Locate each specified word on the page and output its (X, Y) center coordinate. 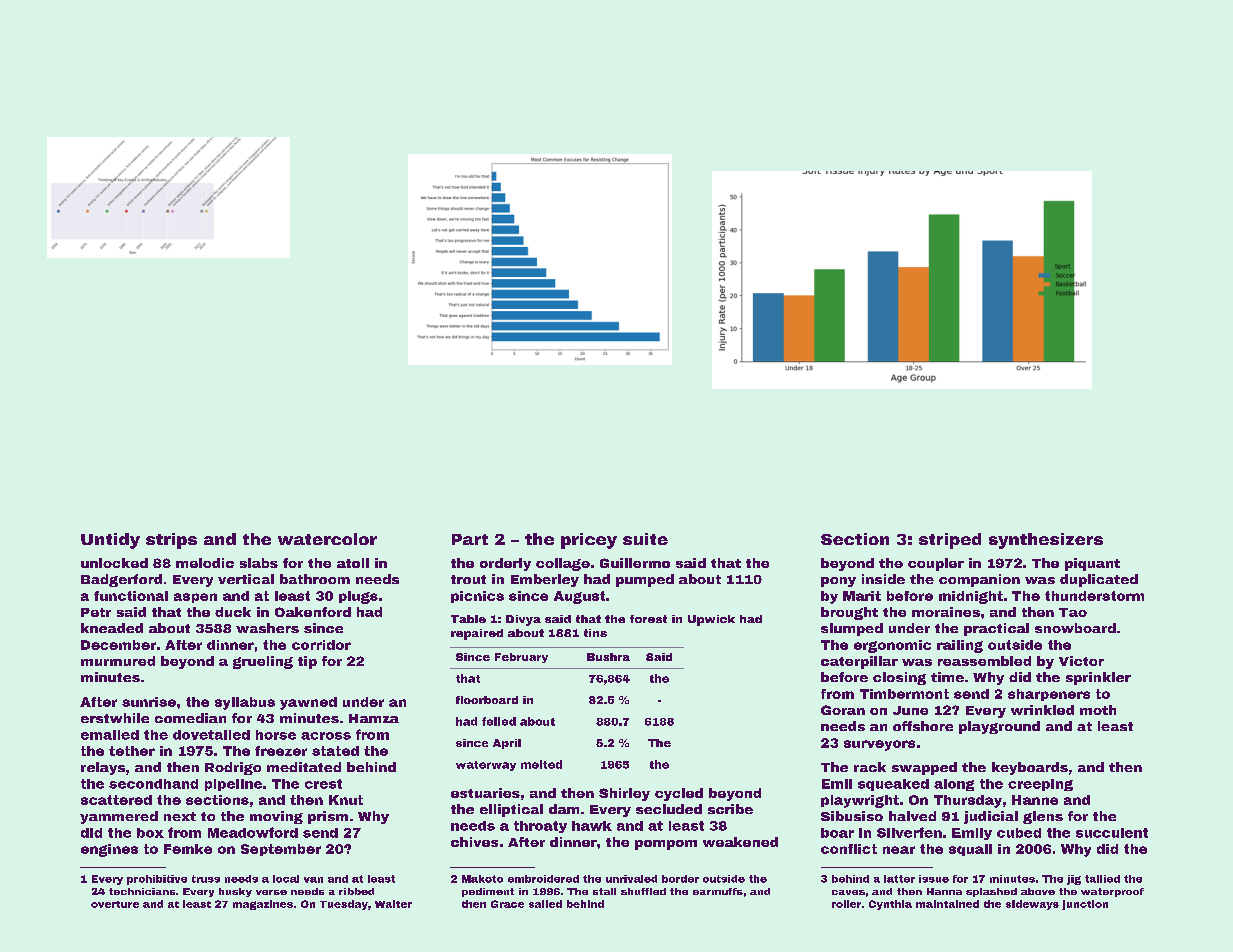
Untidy (110, 541)
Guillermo (635, 563)
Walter (393, 904)
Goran (843, 710)
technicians (142, 891)
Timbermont (904, 694)
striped (950, 541)
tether (132, 751)
